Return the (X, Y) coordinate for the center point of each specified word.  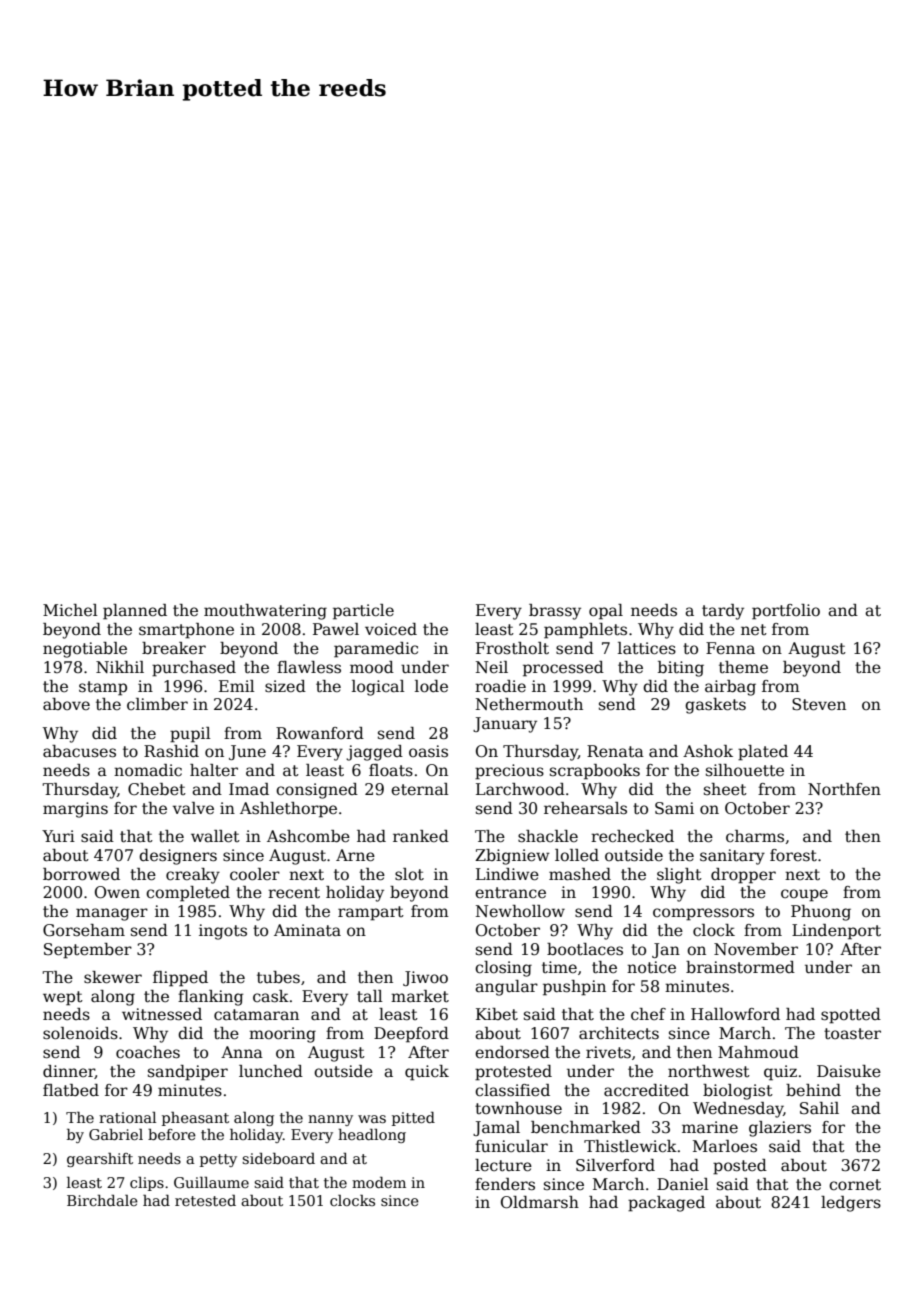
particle (363, 612)
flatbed (71, 1090)
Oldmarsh (540, 1202)
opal (606, 612)
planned (135, 612)
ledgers (851, 1204)
